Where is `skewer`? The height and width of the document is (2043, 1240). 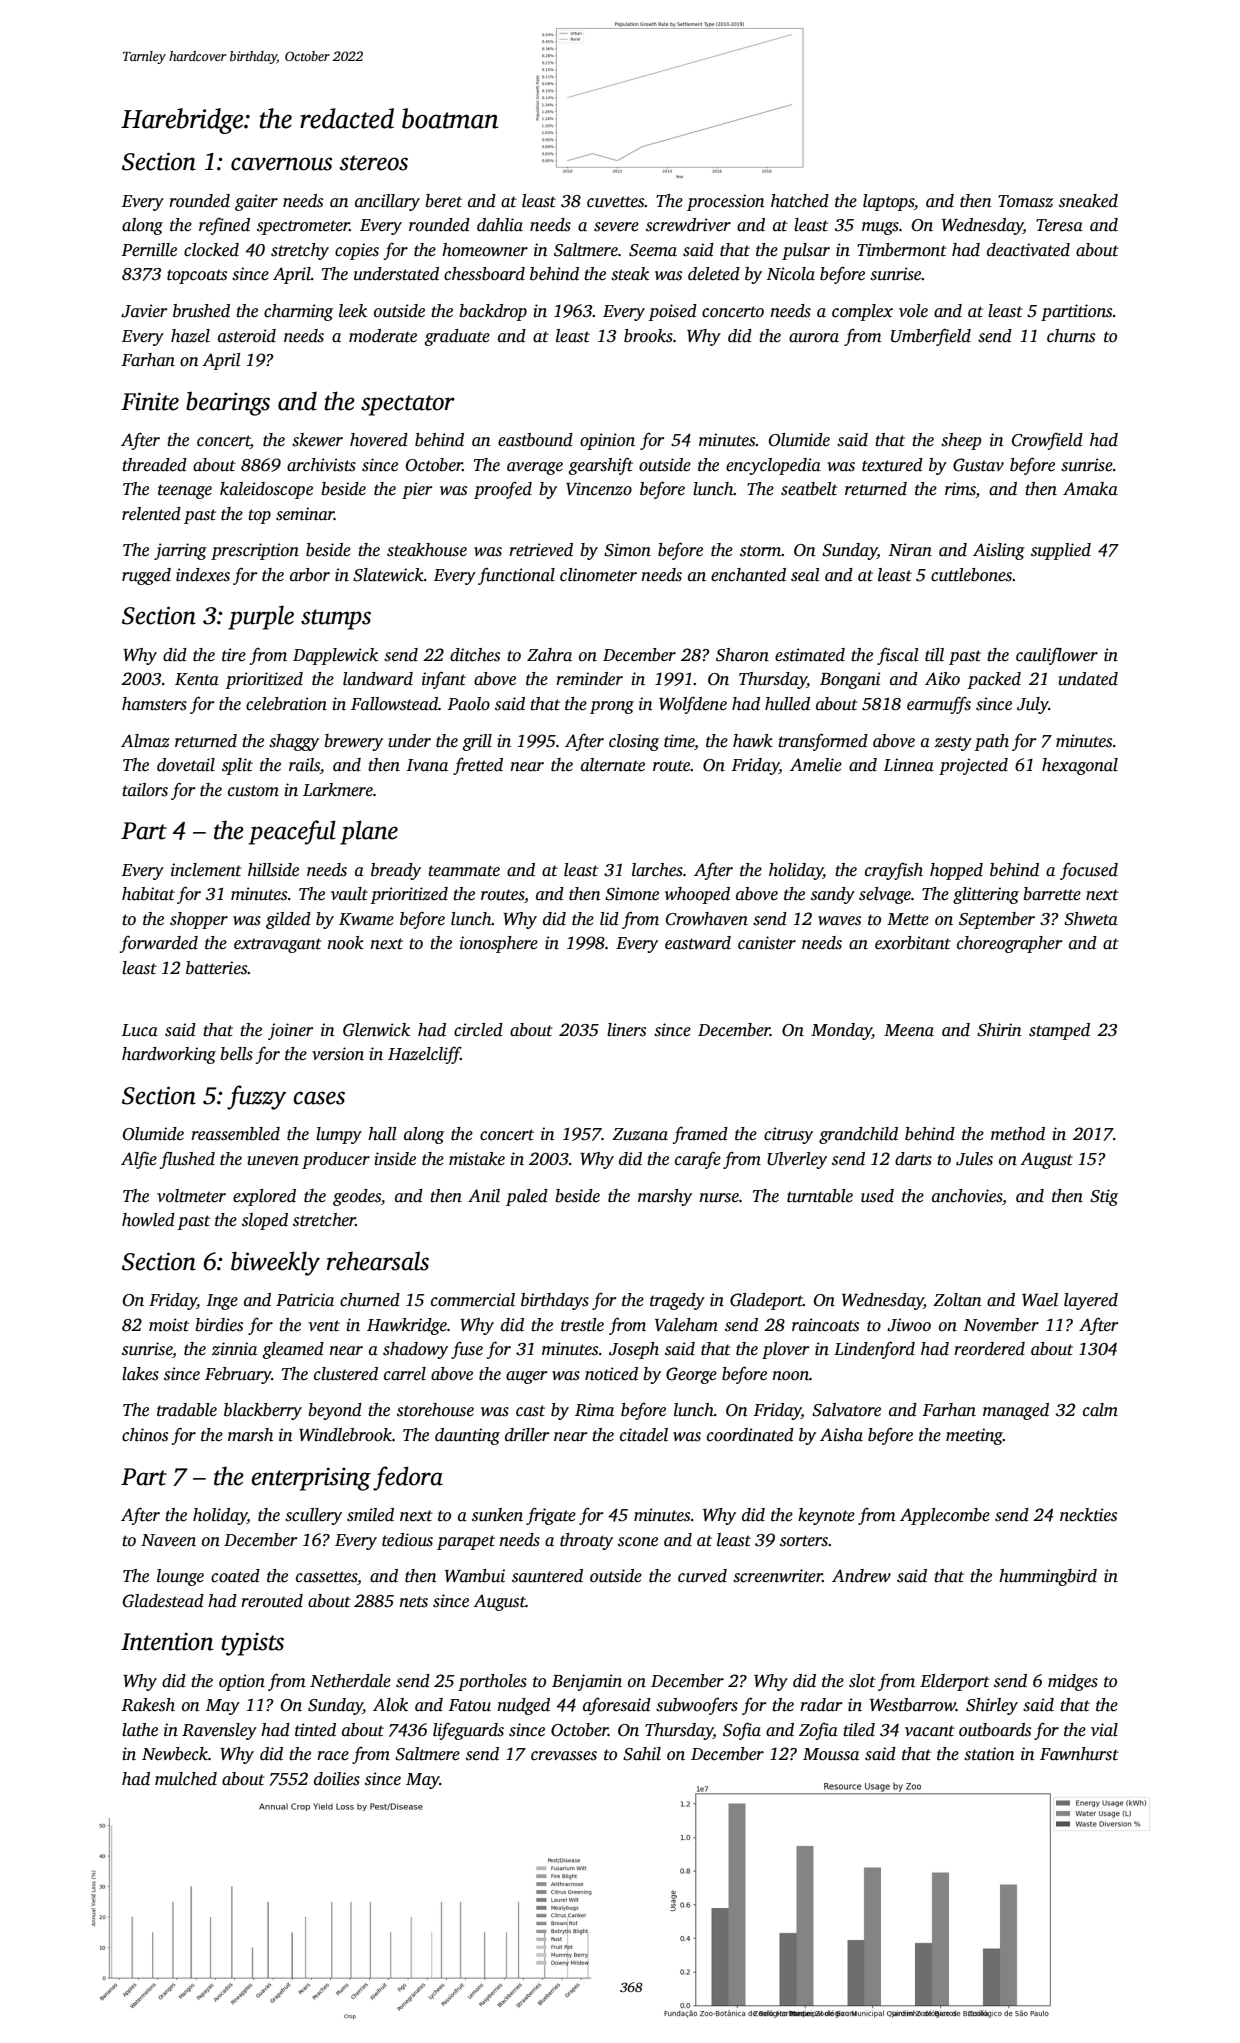 skewer is located at coordinates (317, 440).
